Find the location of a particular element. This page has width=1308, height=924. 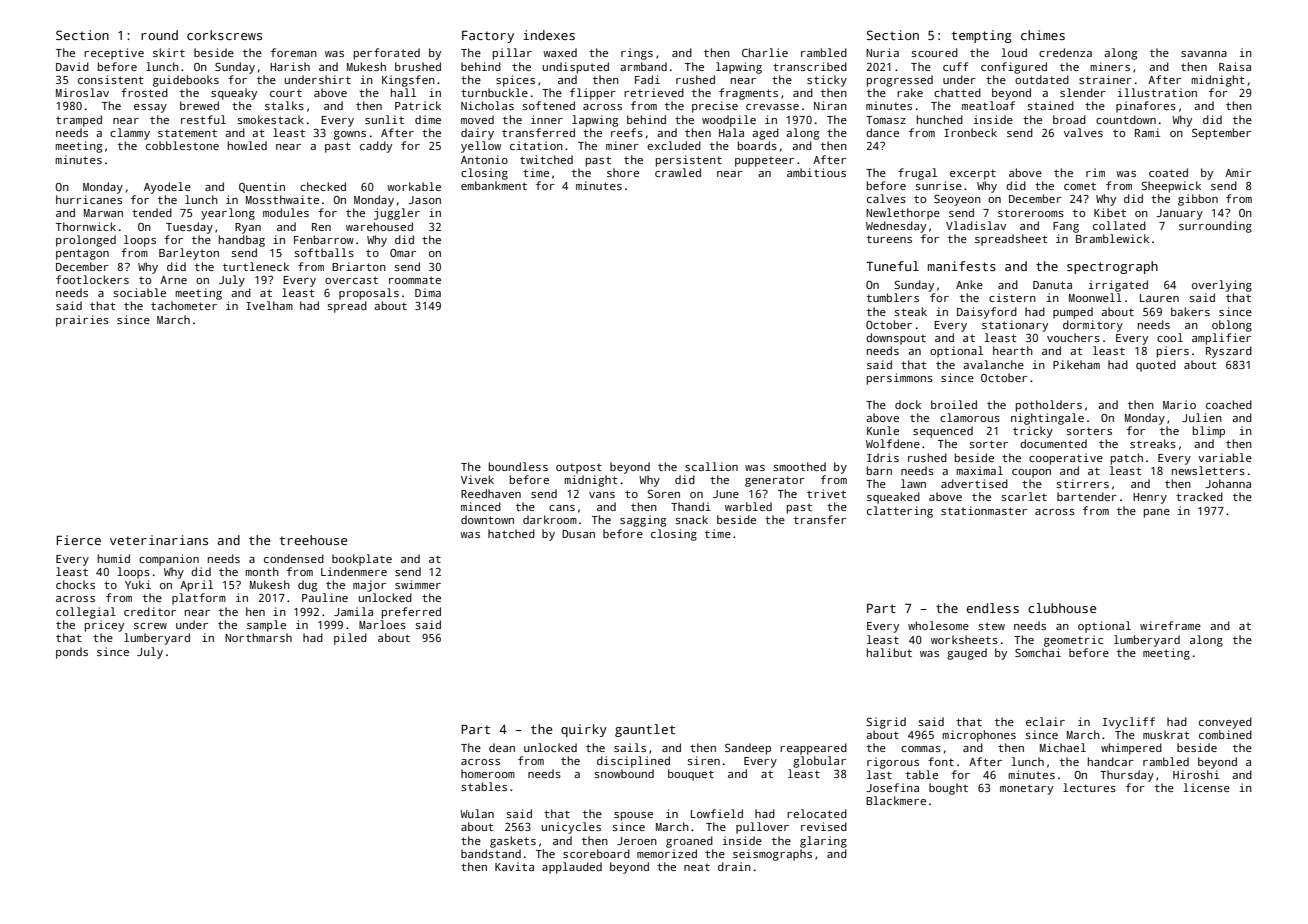

platform is located at coordinates (199, 599).
